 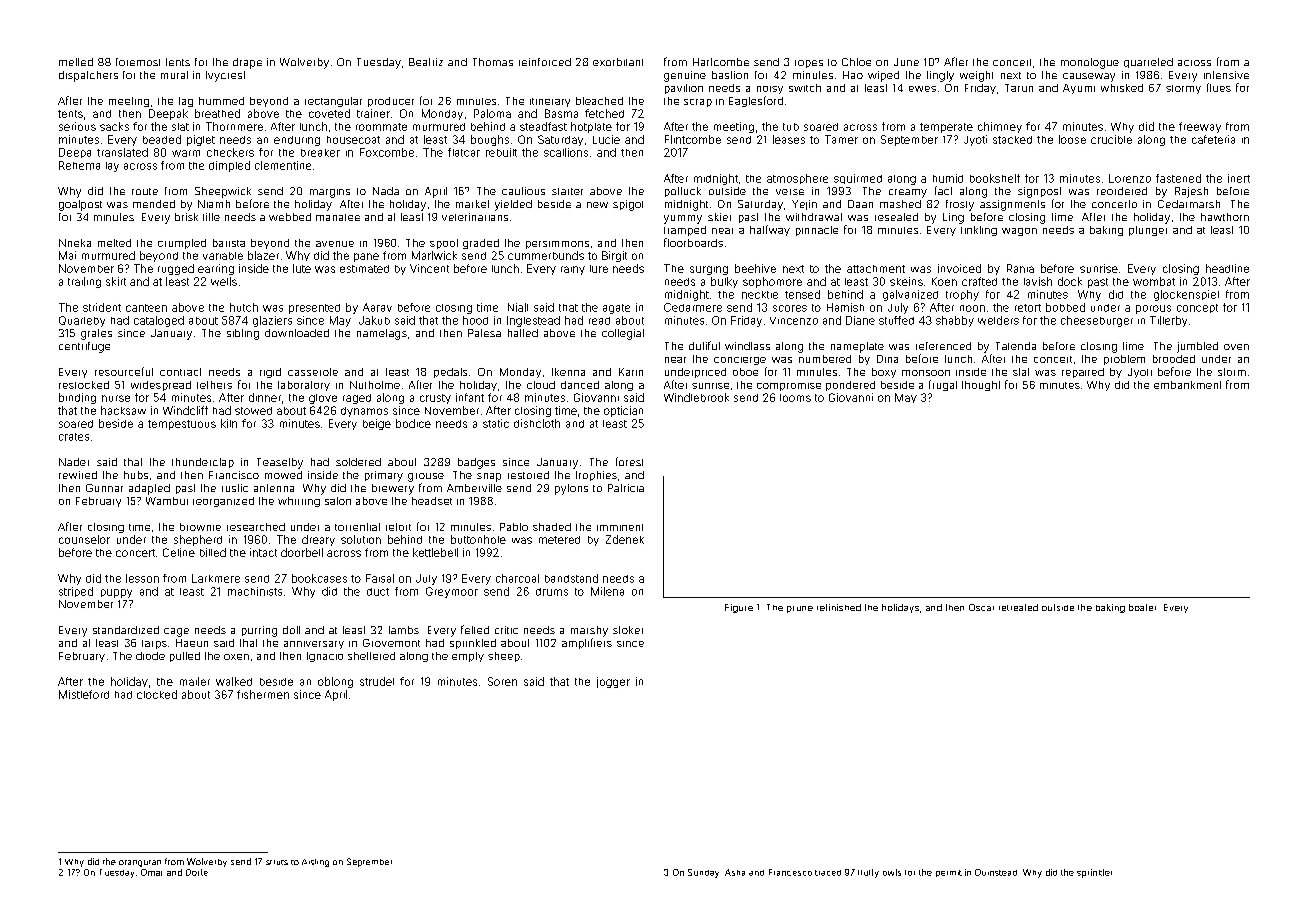 I want to click on restocked, so click(x=84, y=385).
